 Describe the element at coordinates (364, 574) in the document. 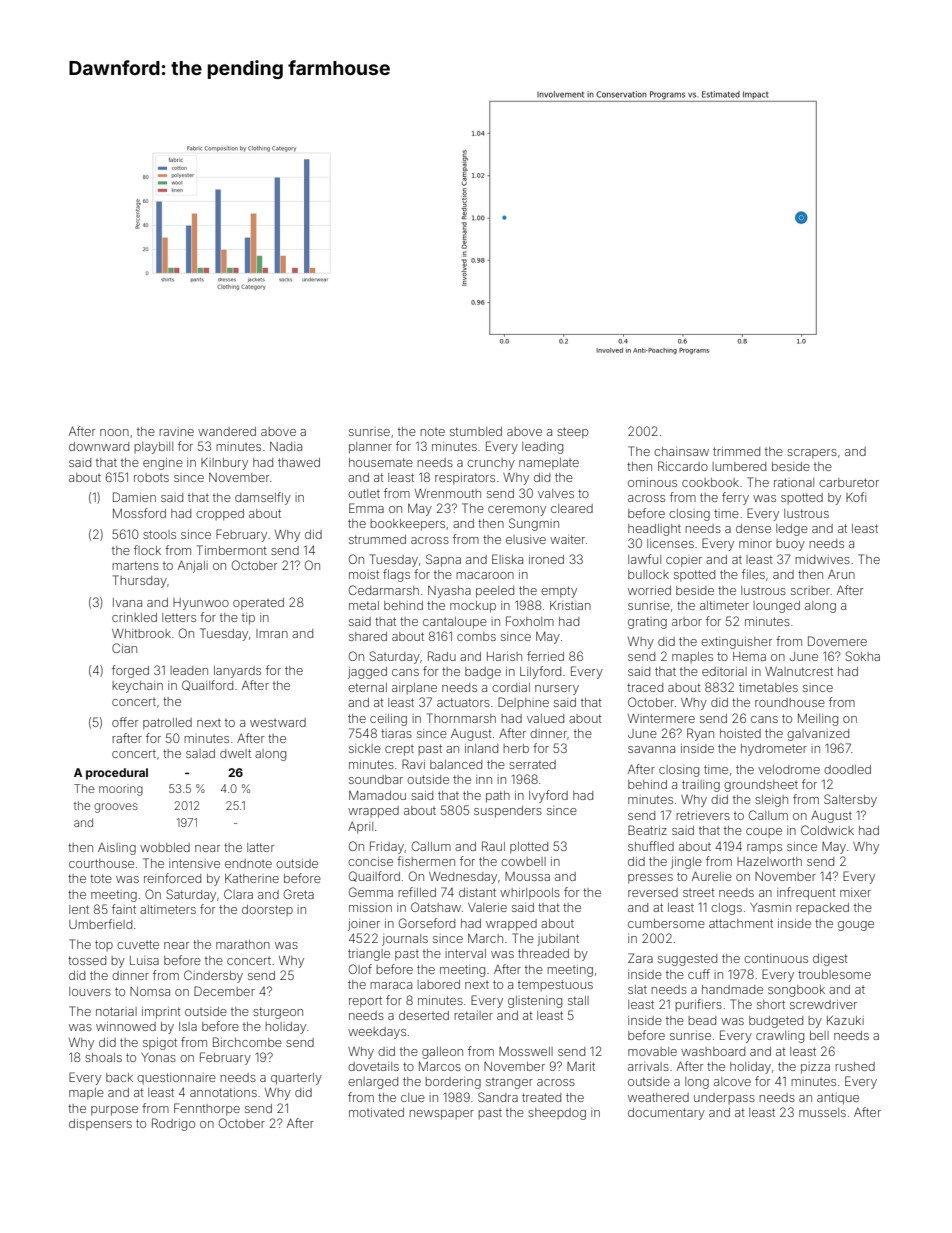

I see `moist` at that location.
